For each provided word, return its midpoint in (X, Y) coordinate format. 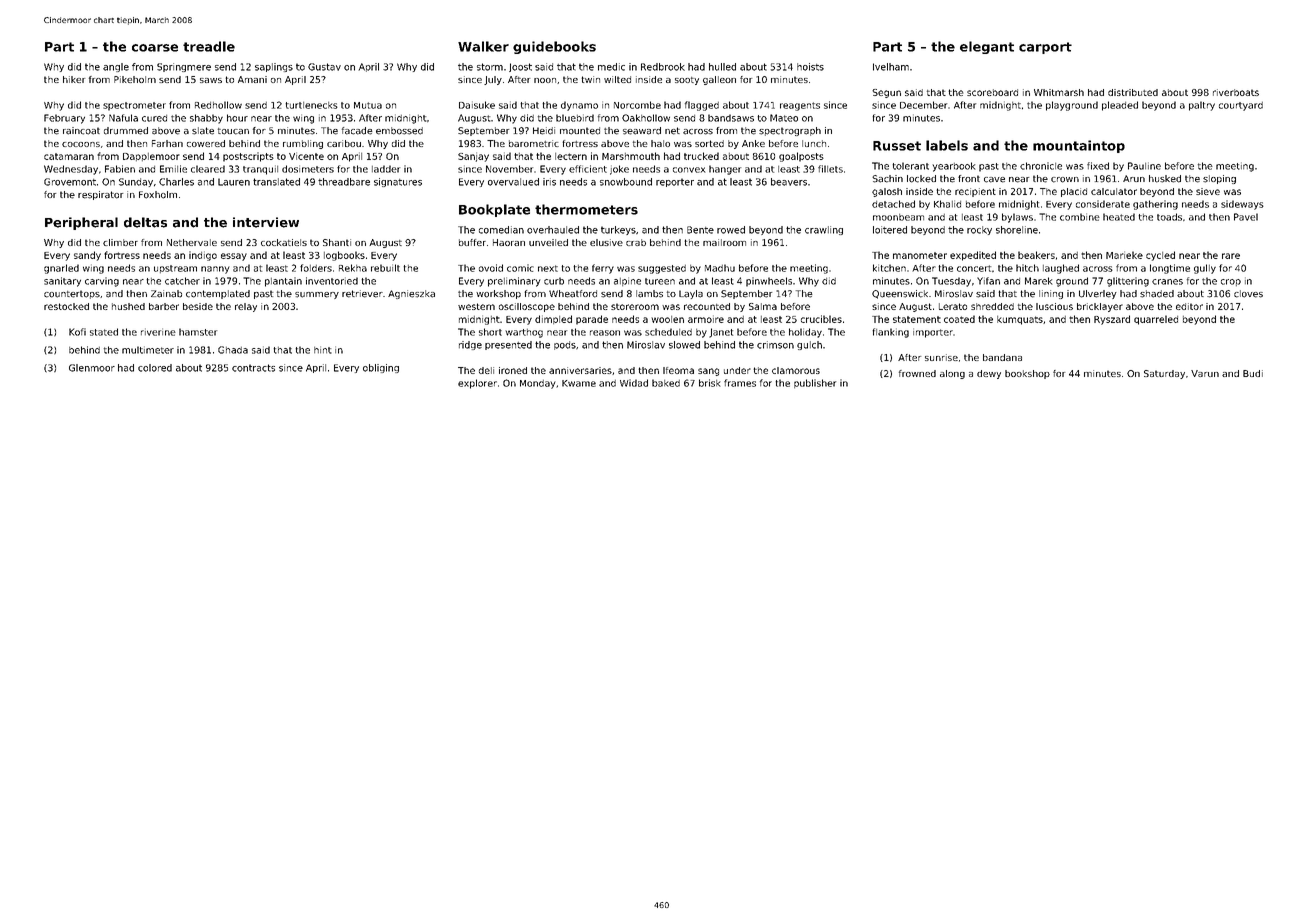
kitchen (889, 268)
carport (1045, 48)
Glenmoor (92, 368)
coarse (155, 48)
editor (1189, 306)
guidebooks (554, 47)
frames (740, 383)
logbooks (344, 256)
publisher (815, 383)
